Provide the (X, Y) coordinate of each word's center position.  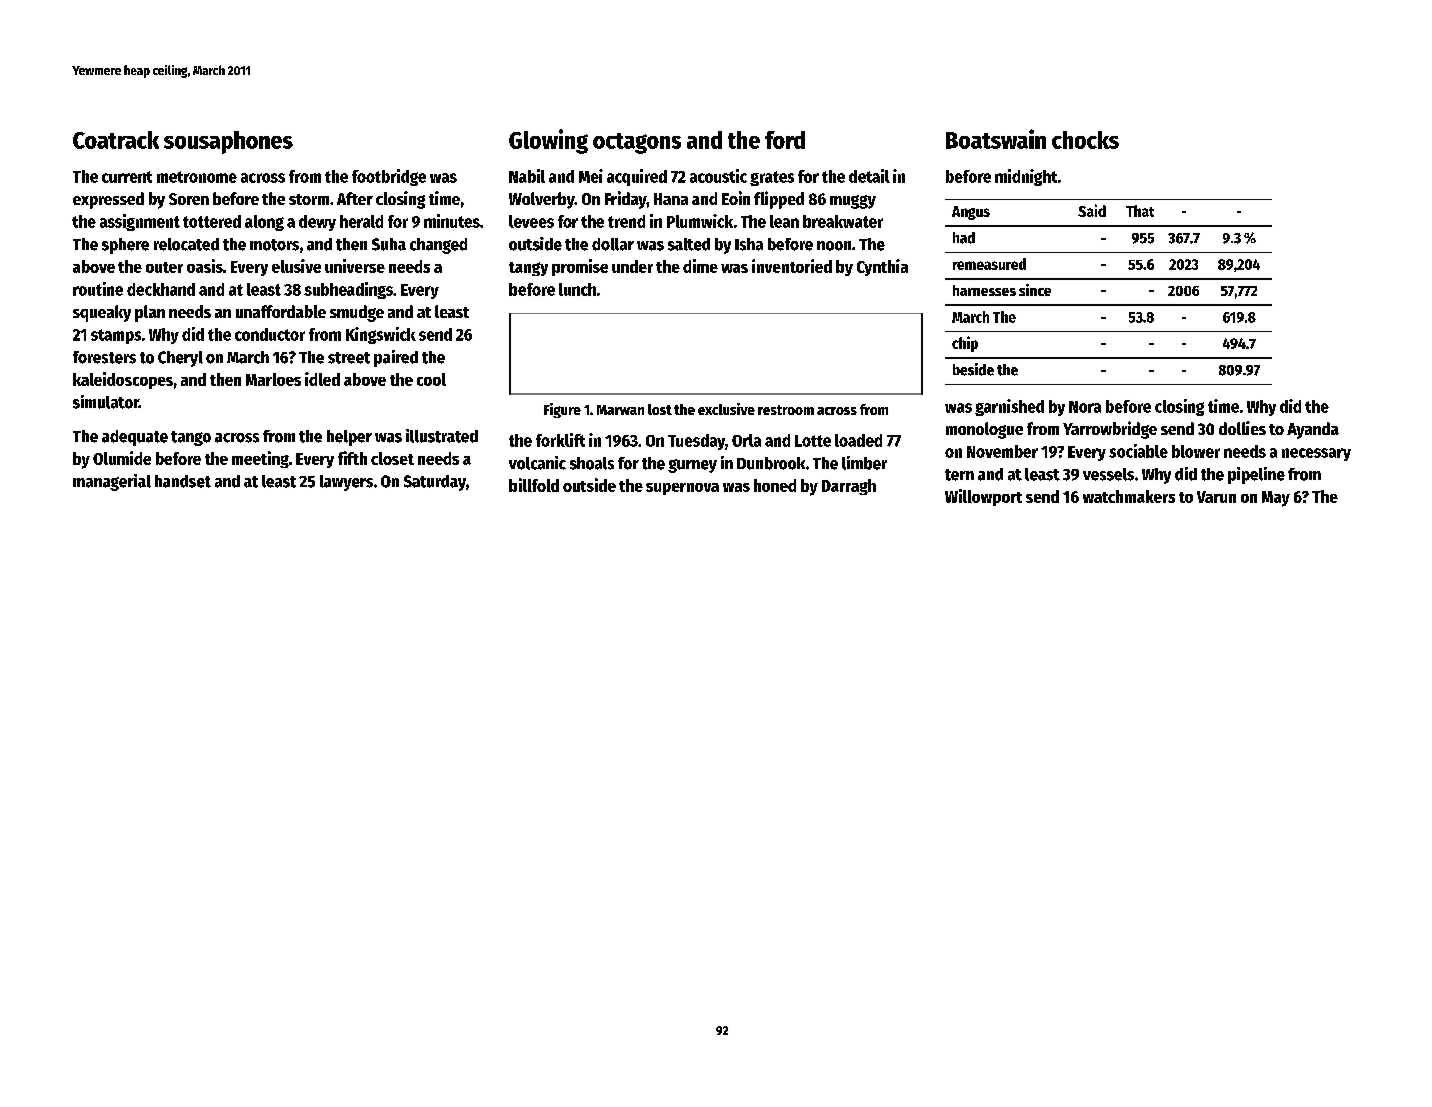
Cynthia (882, 267)
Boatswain (996, 139)
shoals (592, 463)
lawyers (346, 483)
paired (396, 358)
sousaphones (228, 142)
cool (431, 379)
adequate (135, 438)
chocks (1085, 140)
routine (98, 289)
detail (869, 176)
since (1035, 290)
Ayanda (1313, 430)
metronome (197, 177)
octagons (637, 143)
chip (965, 344)
